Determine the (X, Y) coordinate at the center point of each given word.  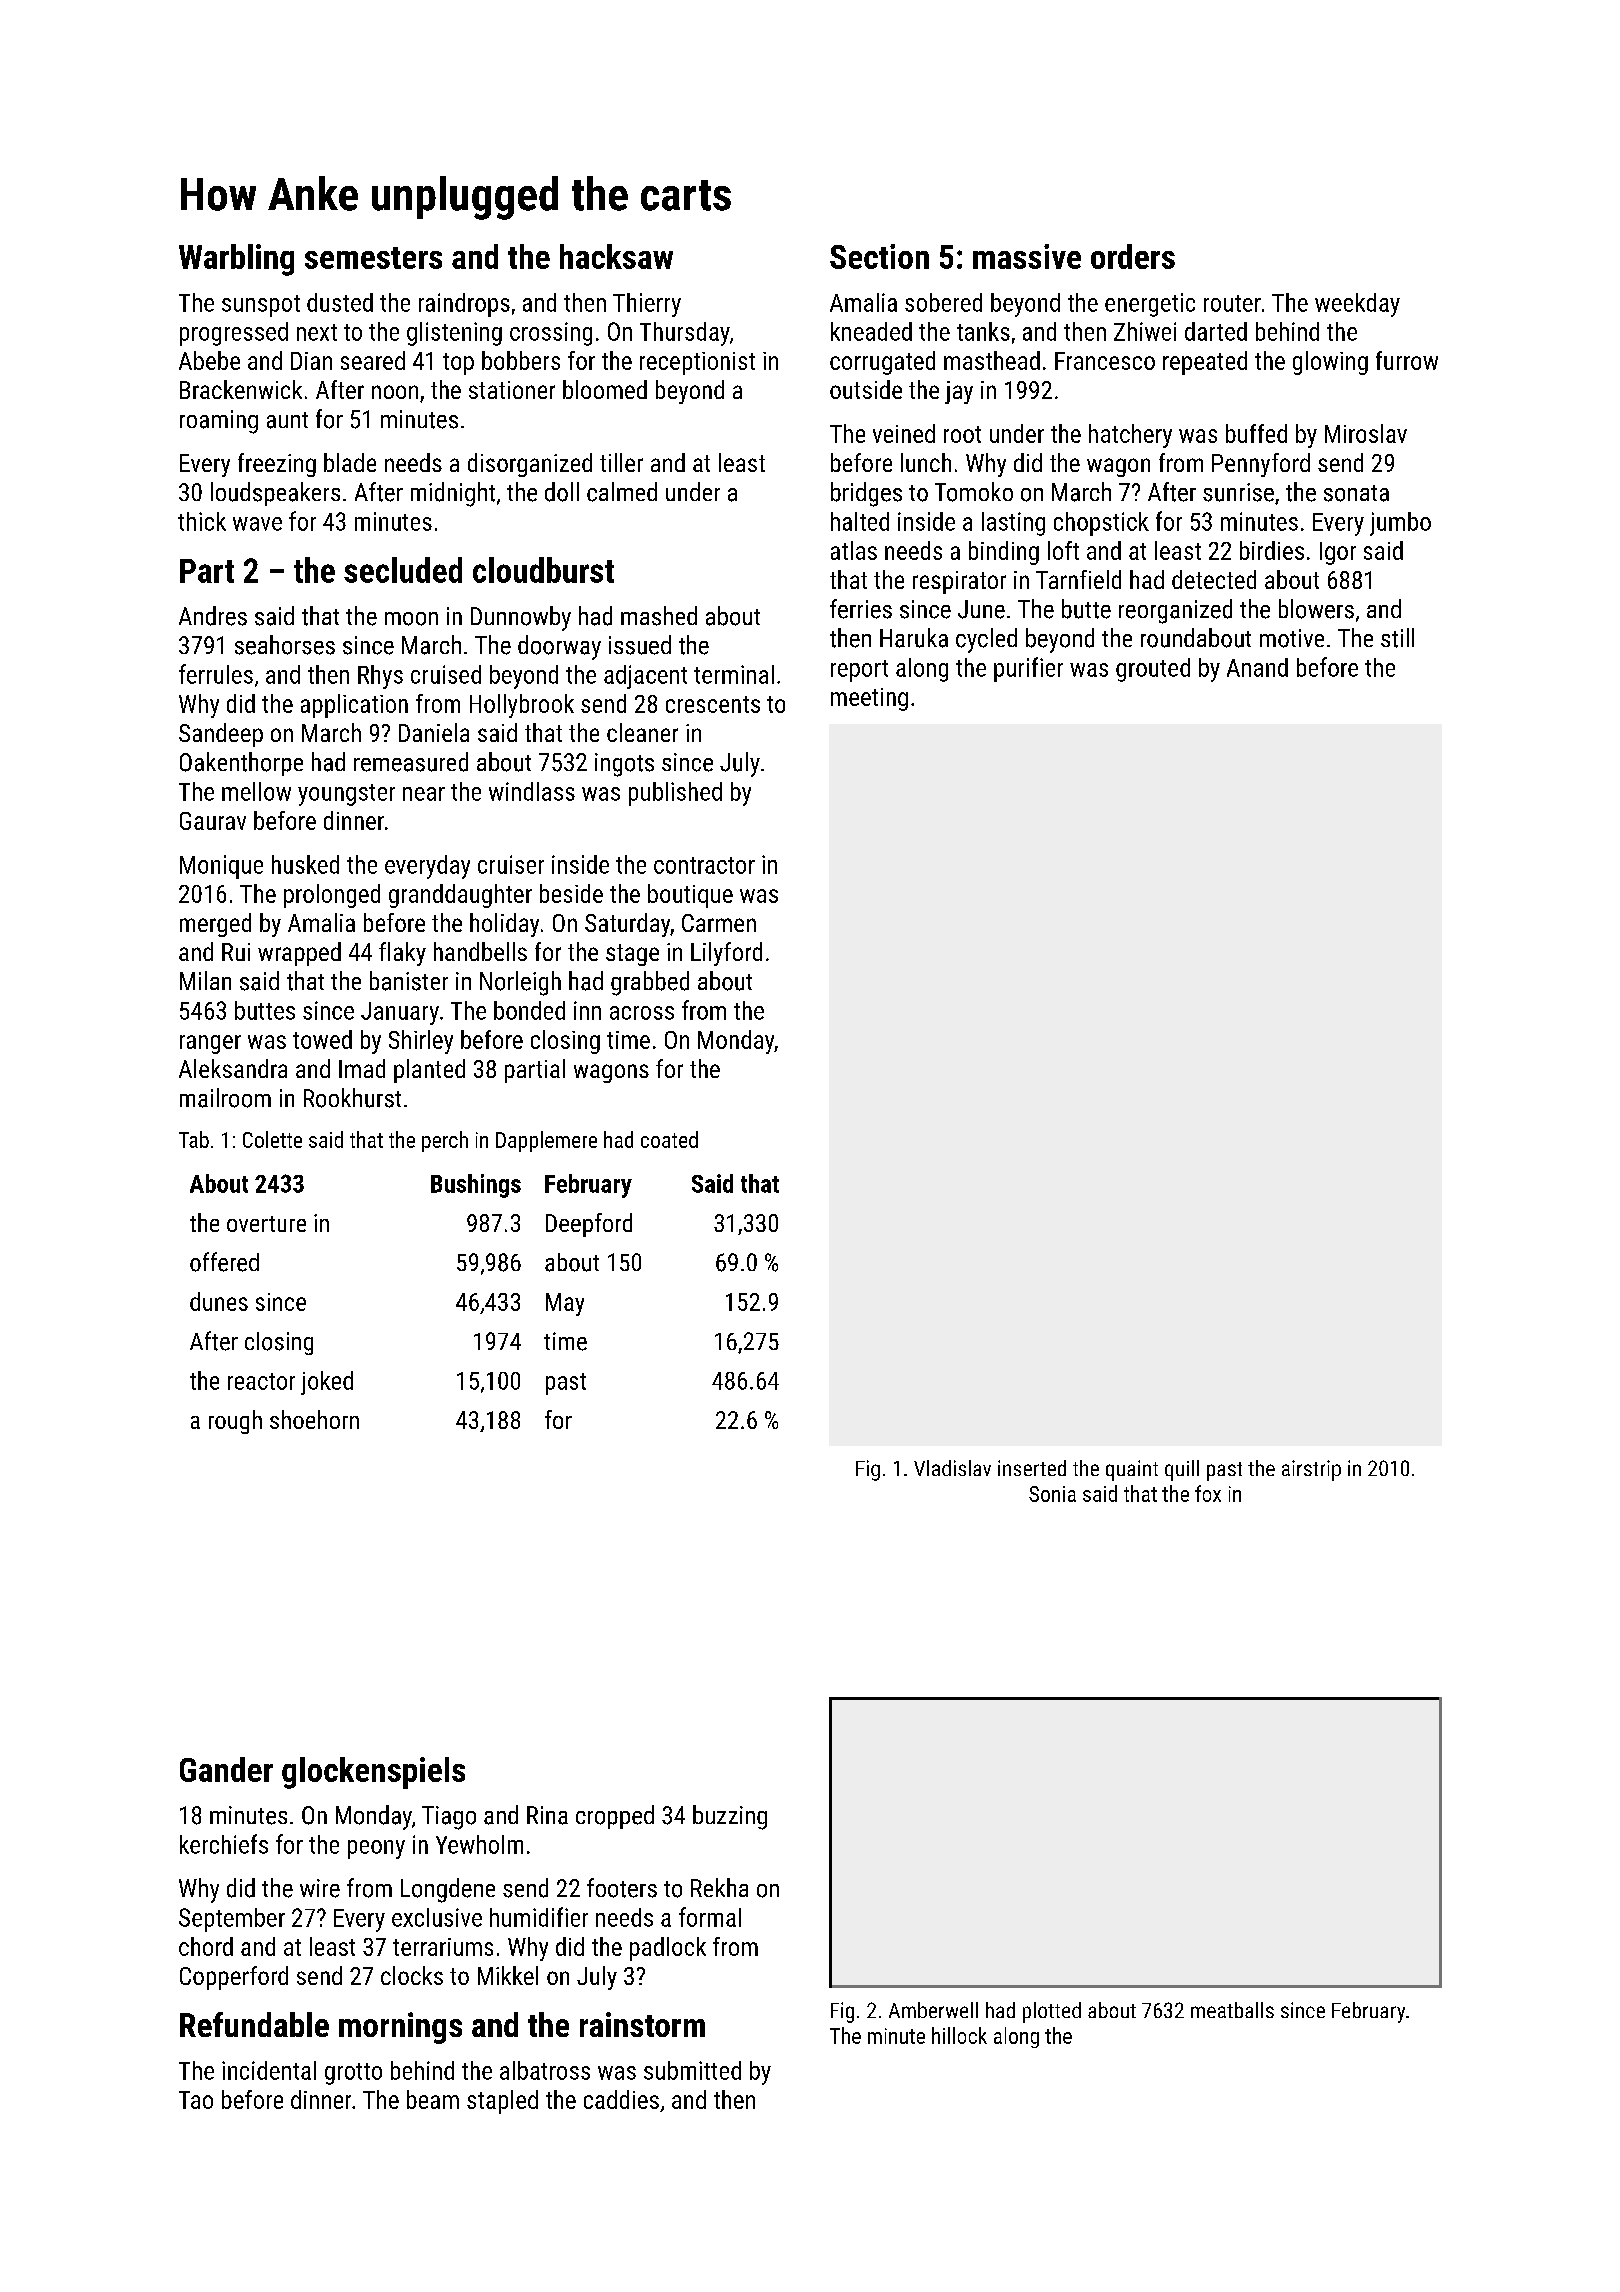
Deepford (589, 1225)
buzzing (730, 1817)
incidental (269, 2070)
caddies (621, 2099)
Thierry (647, 305)
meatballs (1232, 2010)
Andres (213, 616)
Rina (547, 1815)
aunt (287, 420)
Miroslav (1366, 433)
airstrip (1311, 1470)
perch (445, 1141)
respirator (959, 582)
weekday (1357, 305)
